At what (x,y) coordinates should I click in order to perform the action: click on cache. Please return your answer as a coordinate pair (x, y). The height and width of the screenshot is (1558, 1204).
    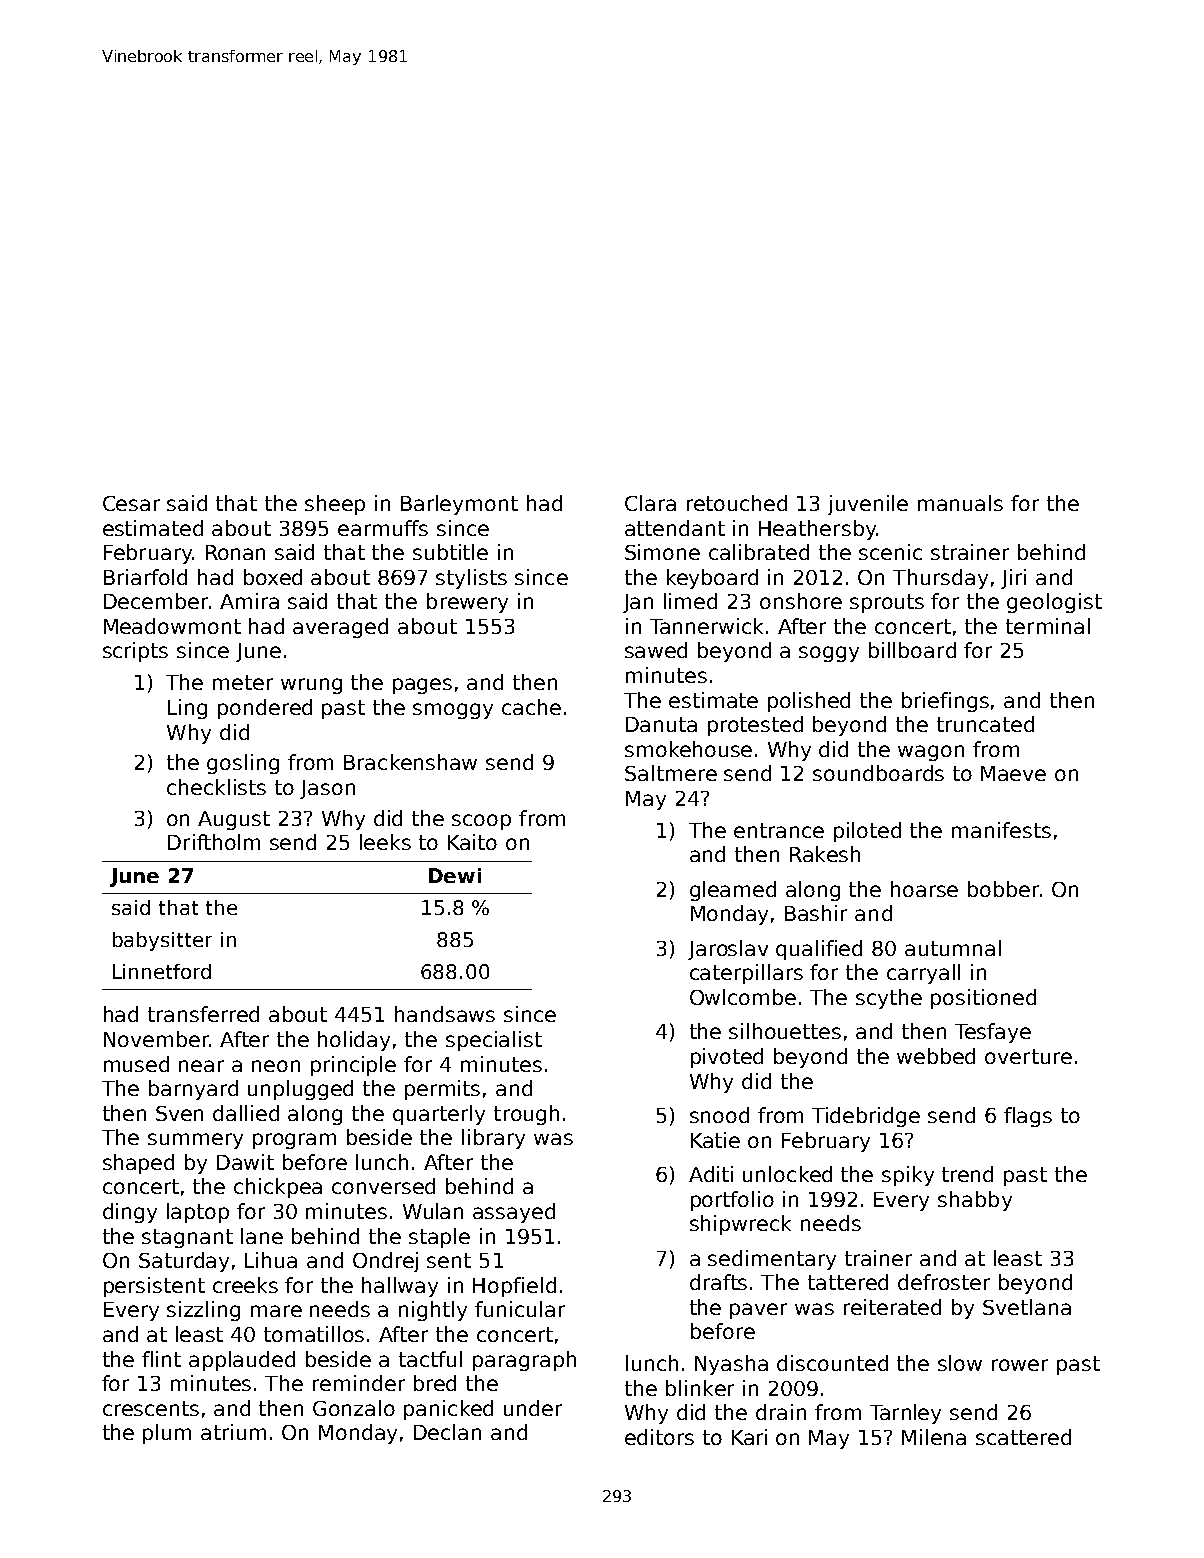
    Looking at the image, I should click on (531, 707).
